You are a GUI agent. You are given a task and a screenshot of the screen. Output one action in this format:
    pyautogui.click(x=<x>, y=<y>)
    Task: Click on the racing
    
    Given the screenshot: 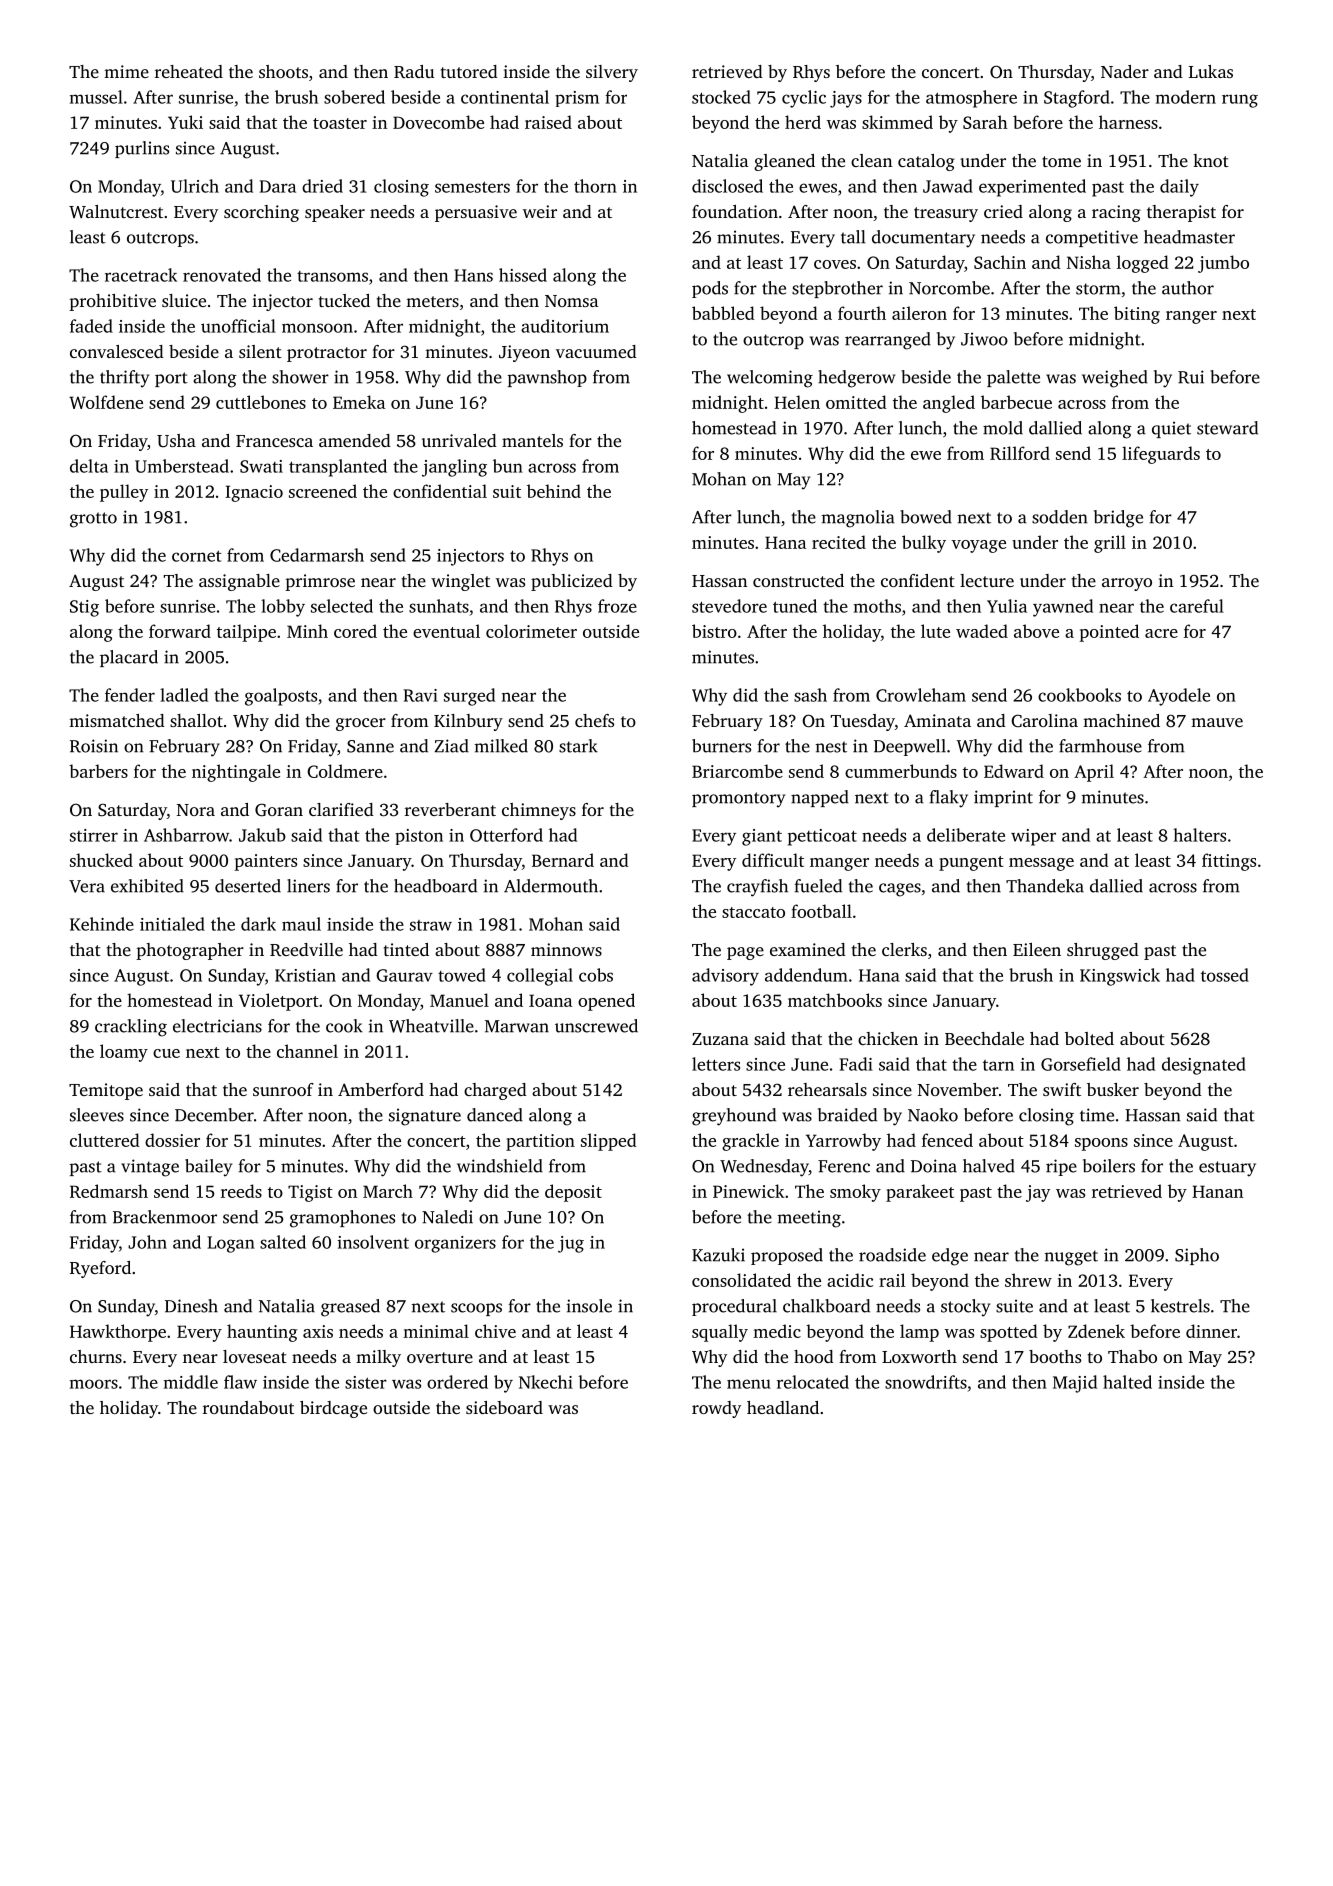 What is the action you would take?
    pyautogui.click(x=1116, y=213)
